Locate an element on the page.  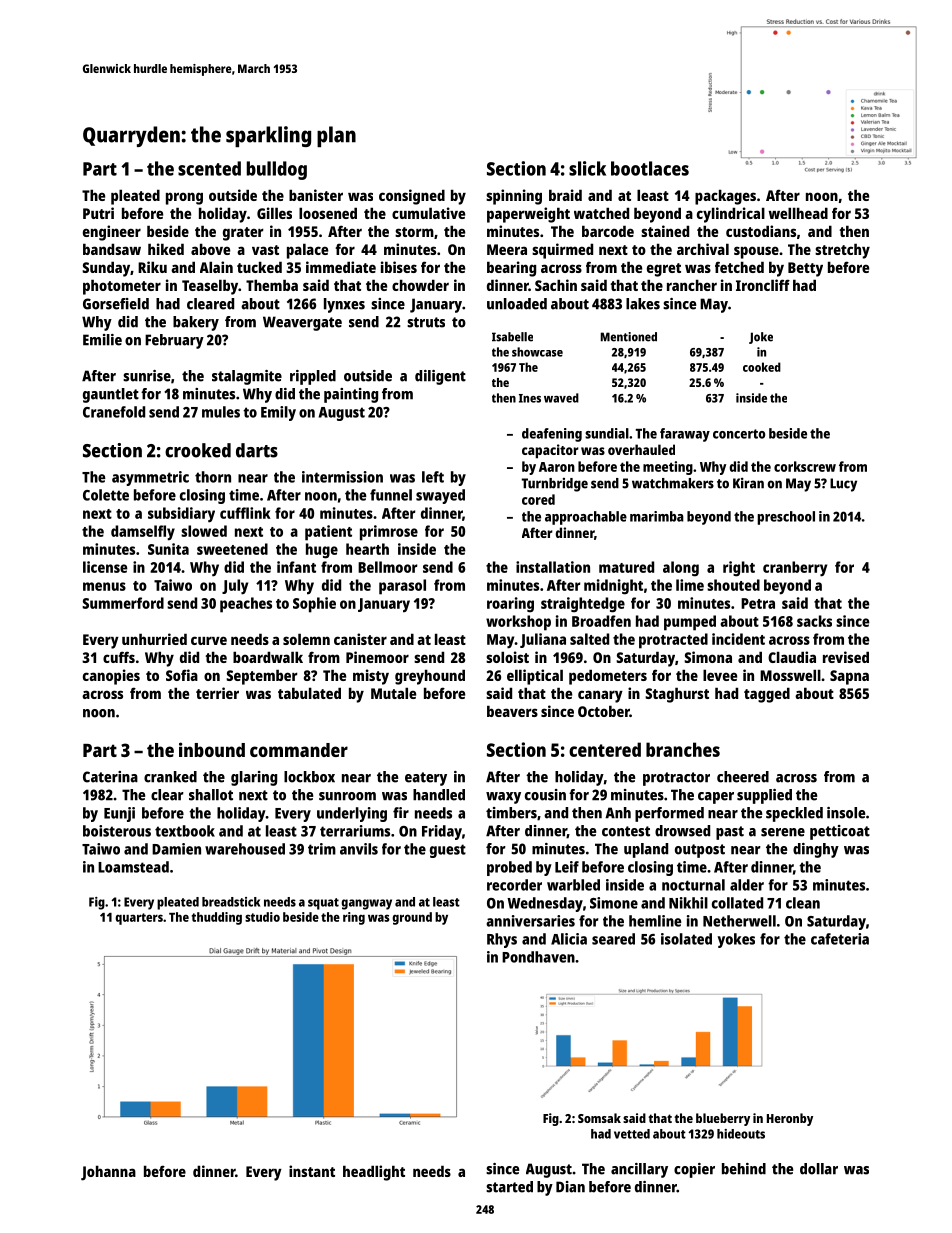
thudding is located at coordinates (217, 918).
